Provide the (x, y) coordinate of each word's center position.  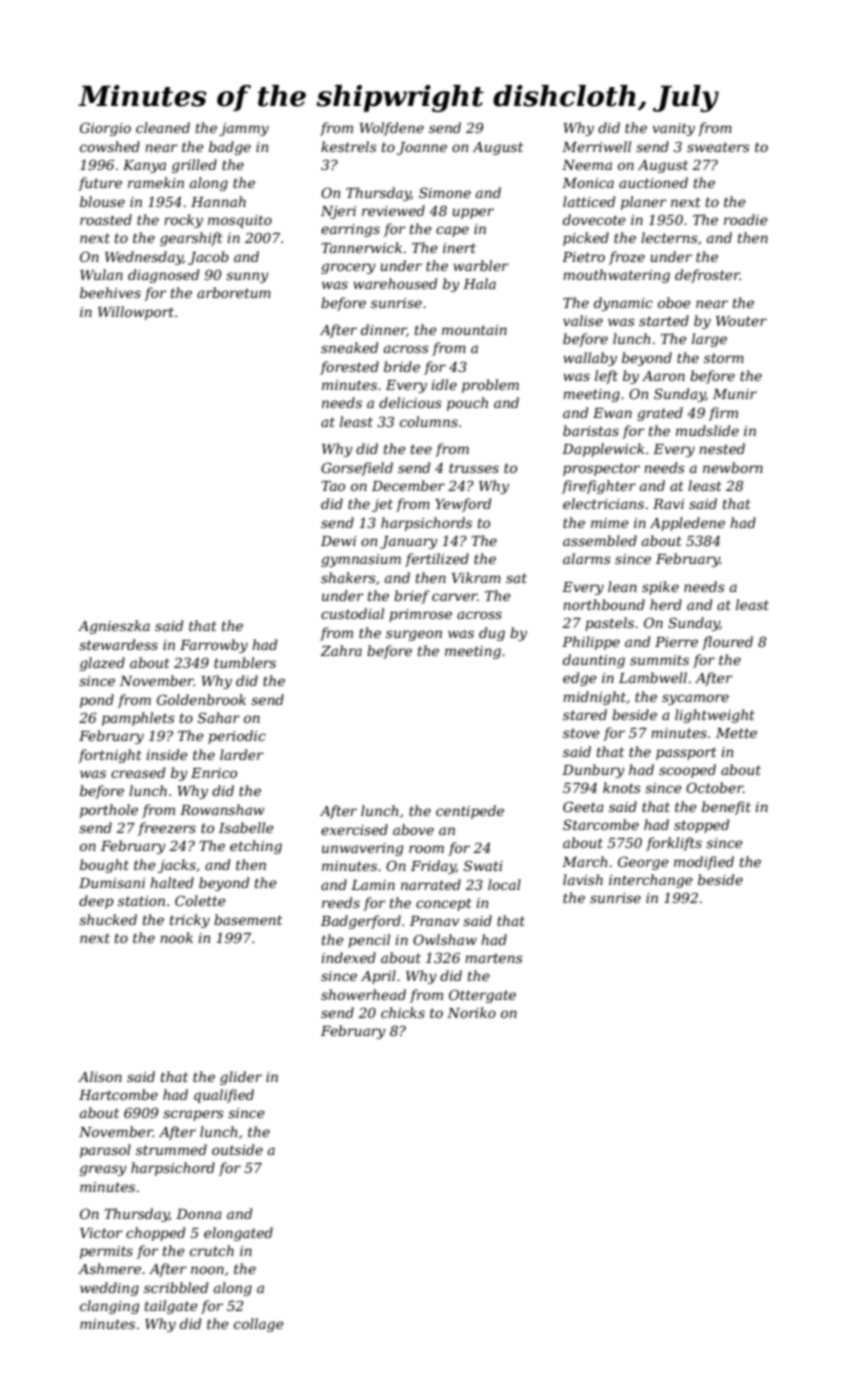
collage (259, 1325)
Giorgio (105, 129)
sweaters (718, 147)
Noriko (471, 1012)
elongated (238, 1234)
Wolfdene (391, 129)
